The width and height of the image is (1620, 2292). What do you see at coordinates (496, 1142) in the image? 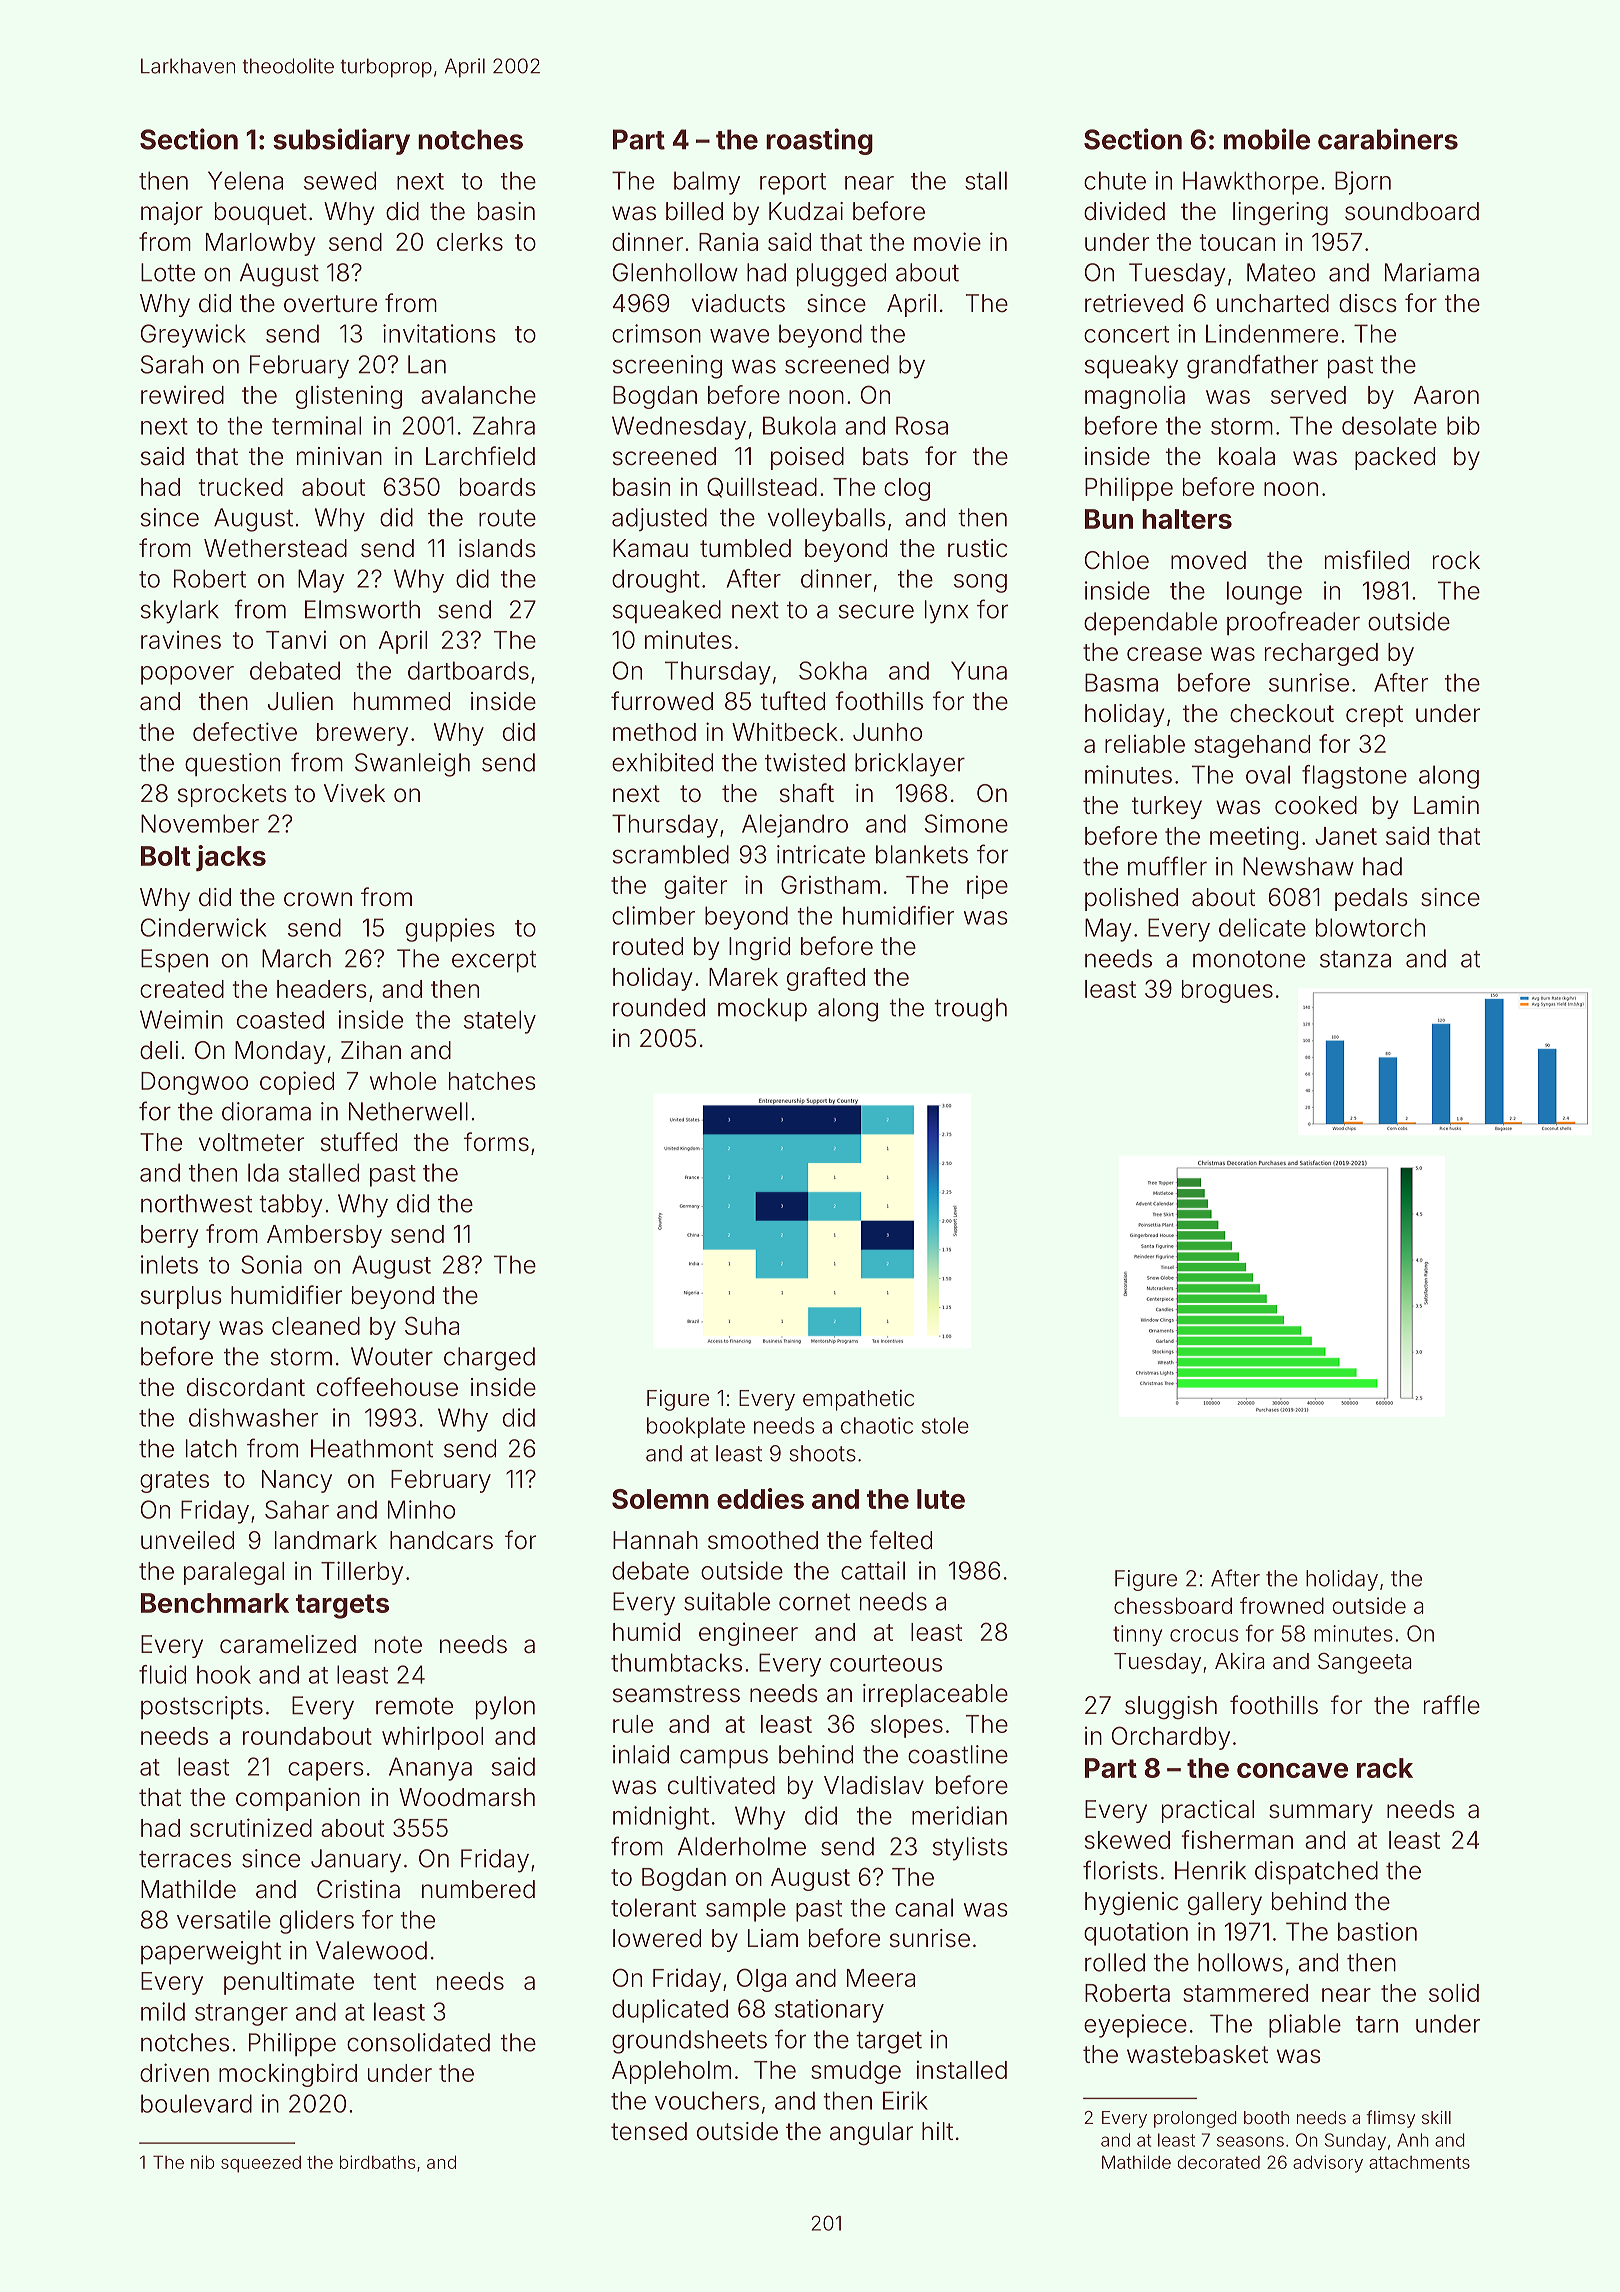
I see `forms` at bounding box center [496, 1142].
